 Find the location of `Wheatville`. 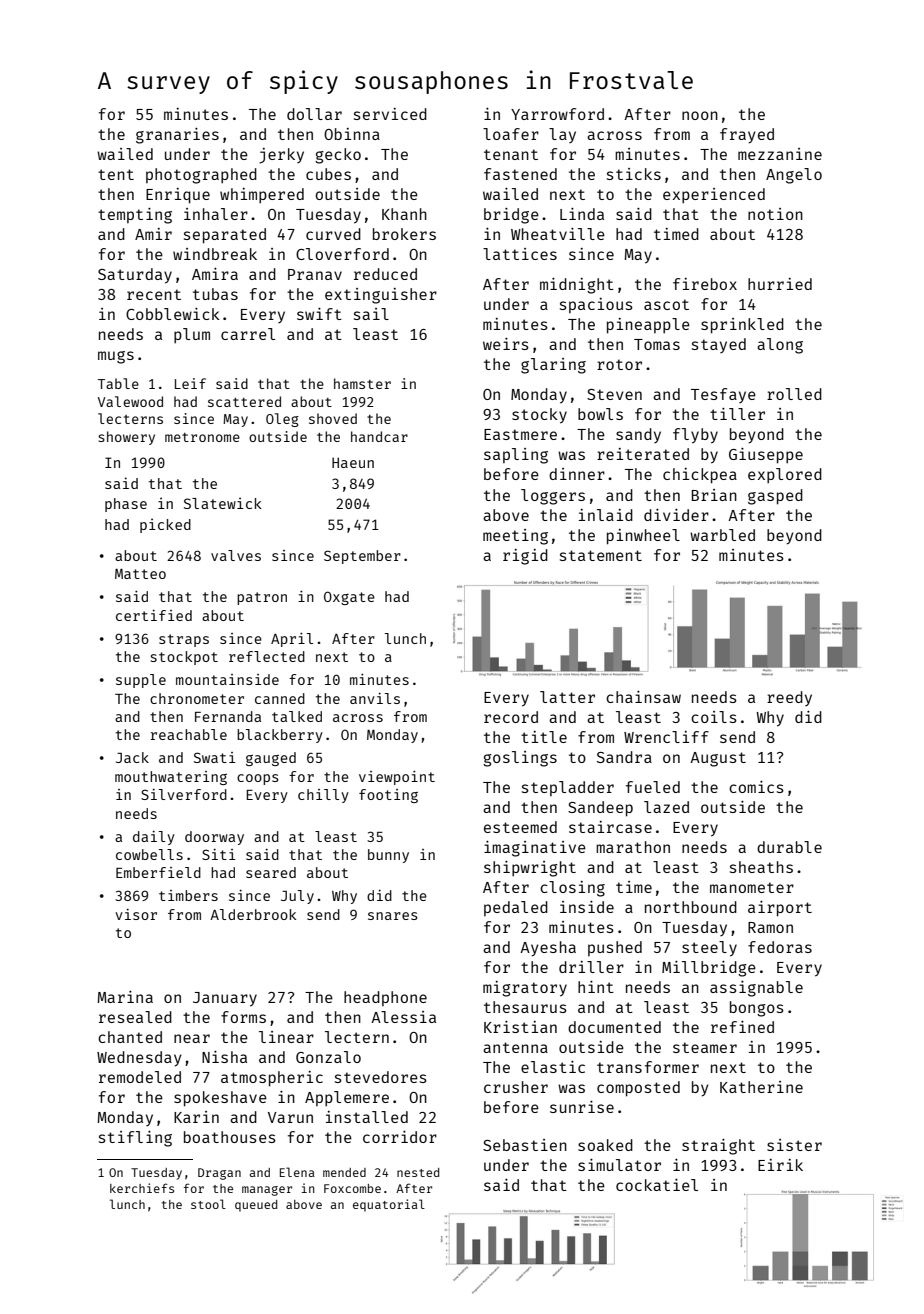

Wheatville is located at coordinates (558, 234).
